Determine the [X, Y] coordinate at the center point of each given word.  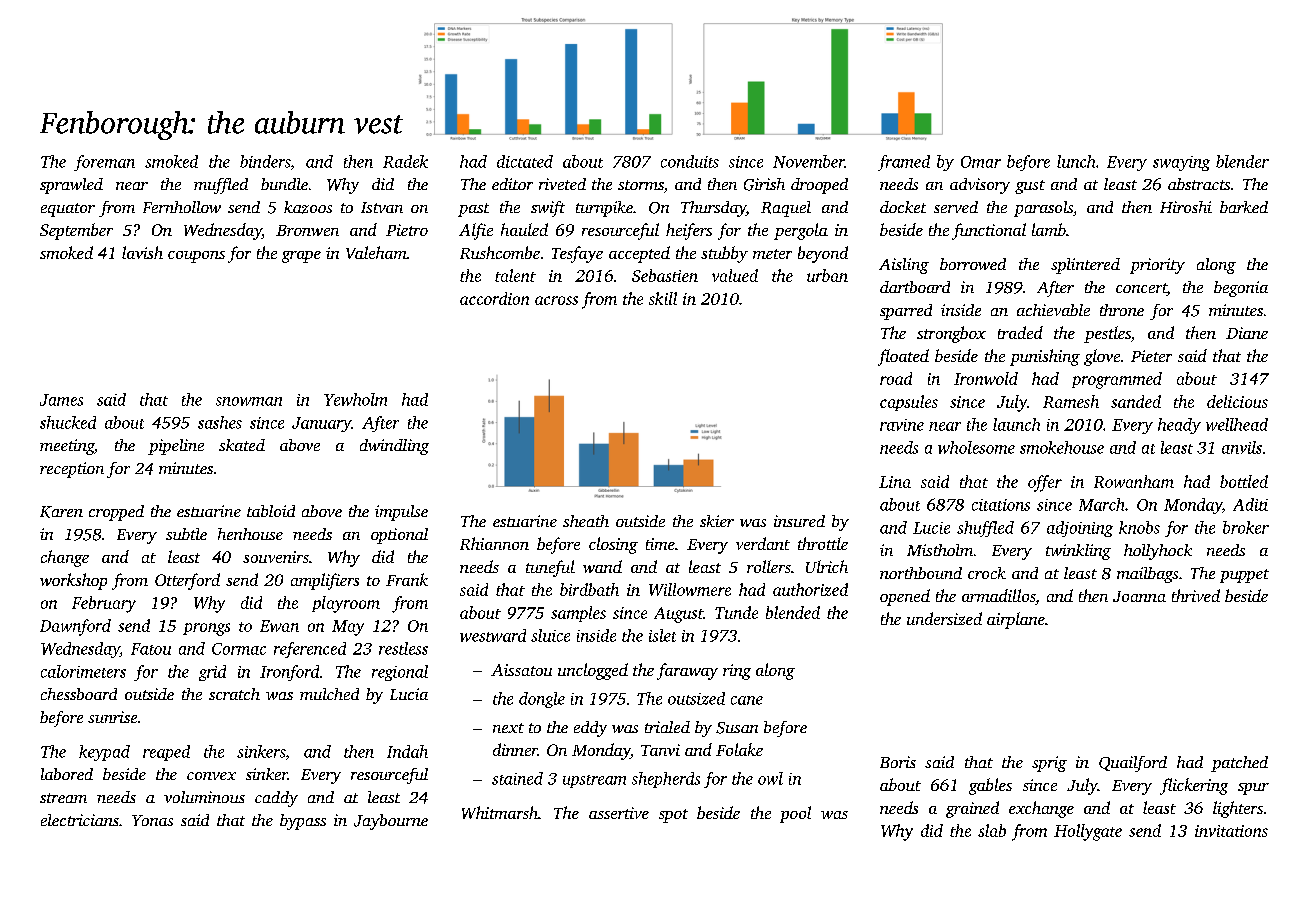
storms [641, 185]
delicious [1237, 401]
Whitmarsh [500, 812]
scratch [234, 694]
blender [1242, 161]
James [61, 400]
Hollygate [1088, 832]
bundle [284, 184]
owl [770, 778]
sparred [906, 312]
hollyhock [1158, 552]
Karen [61, 512]
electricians [80, 820]
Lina [895, 482]
